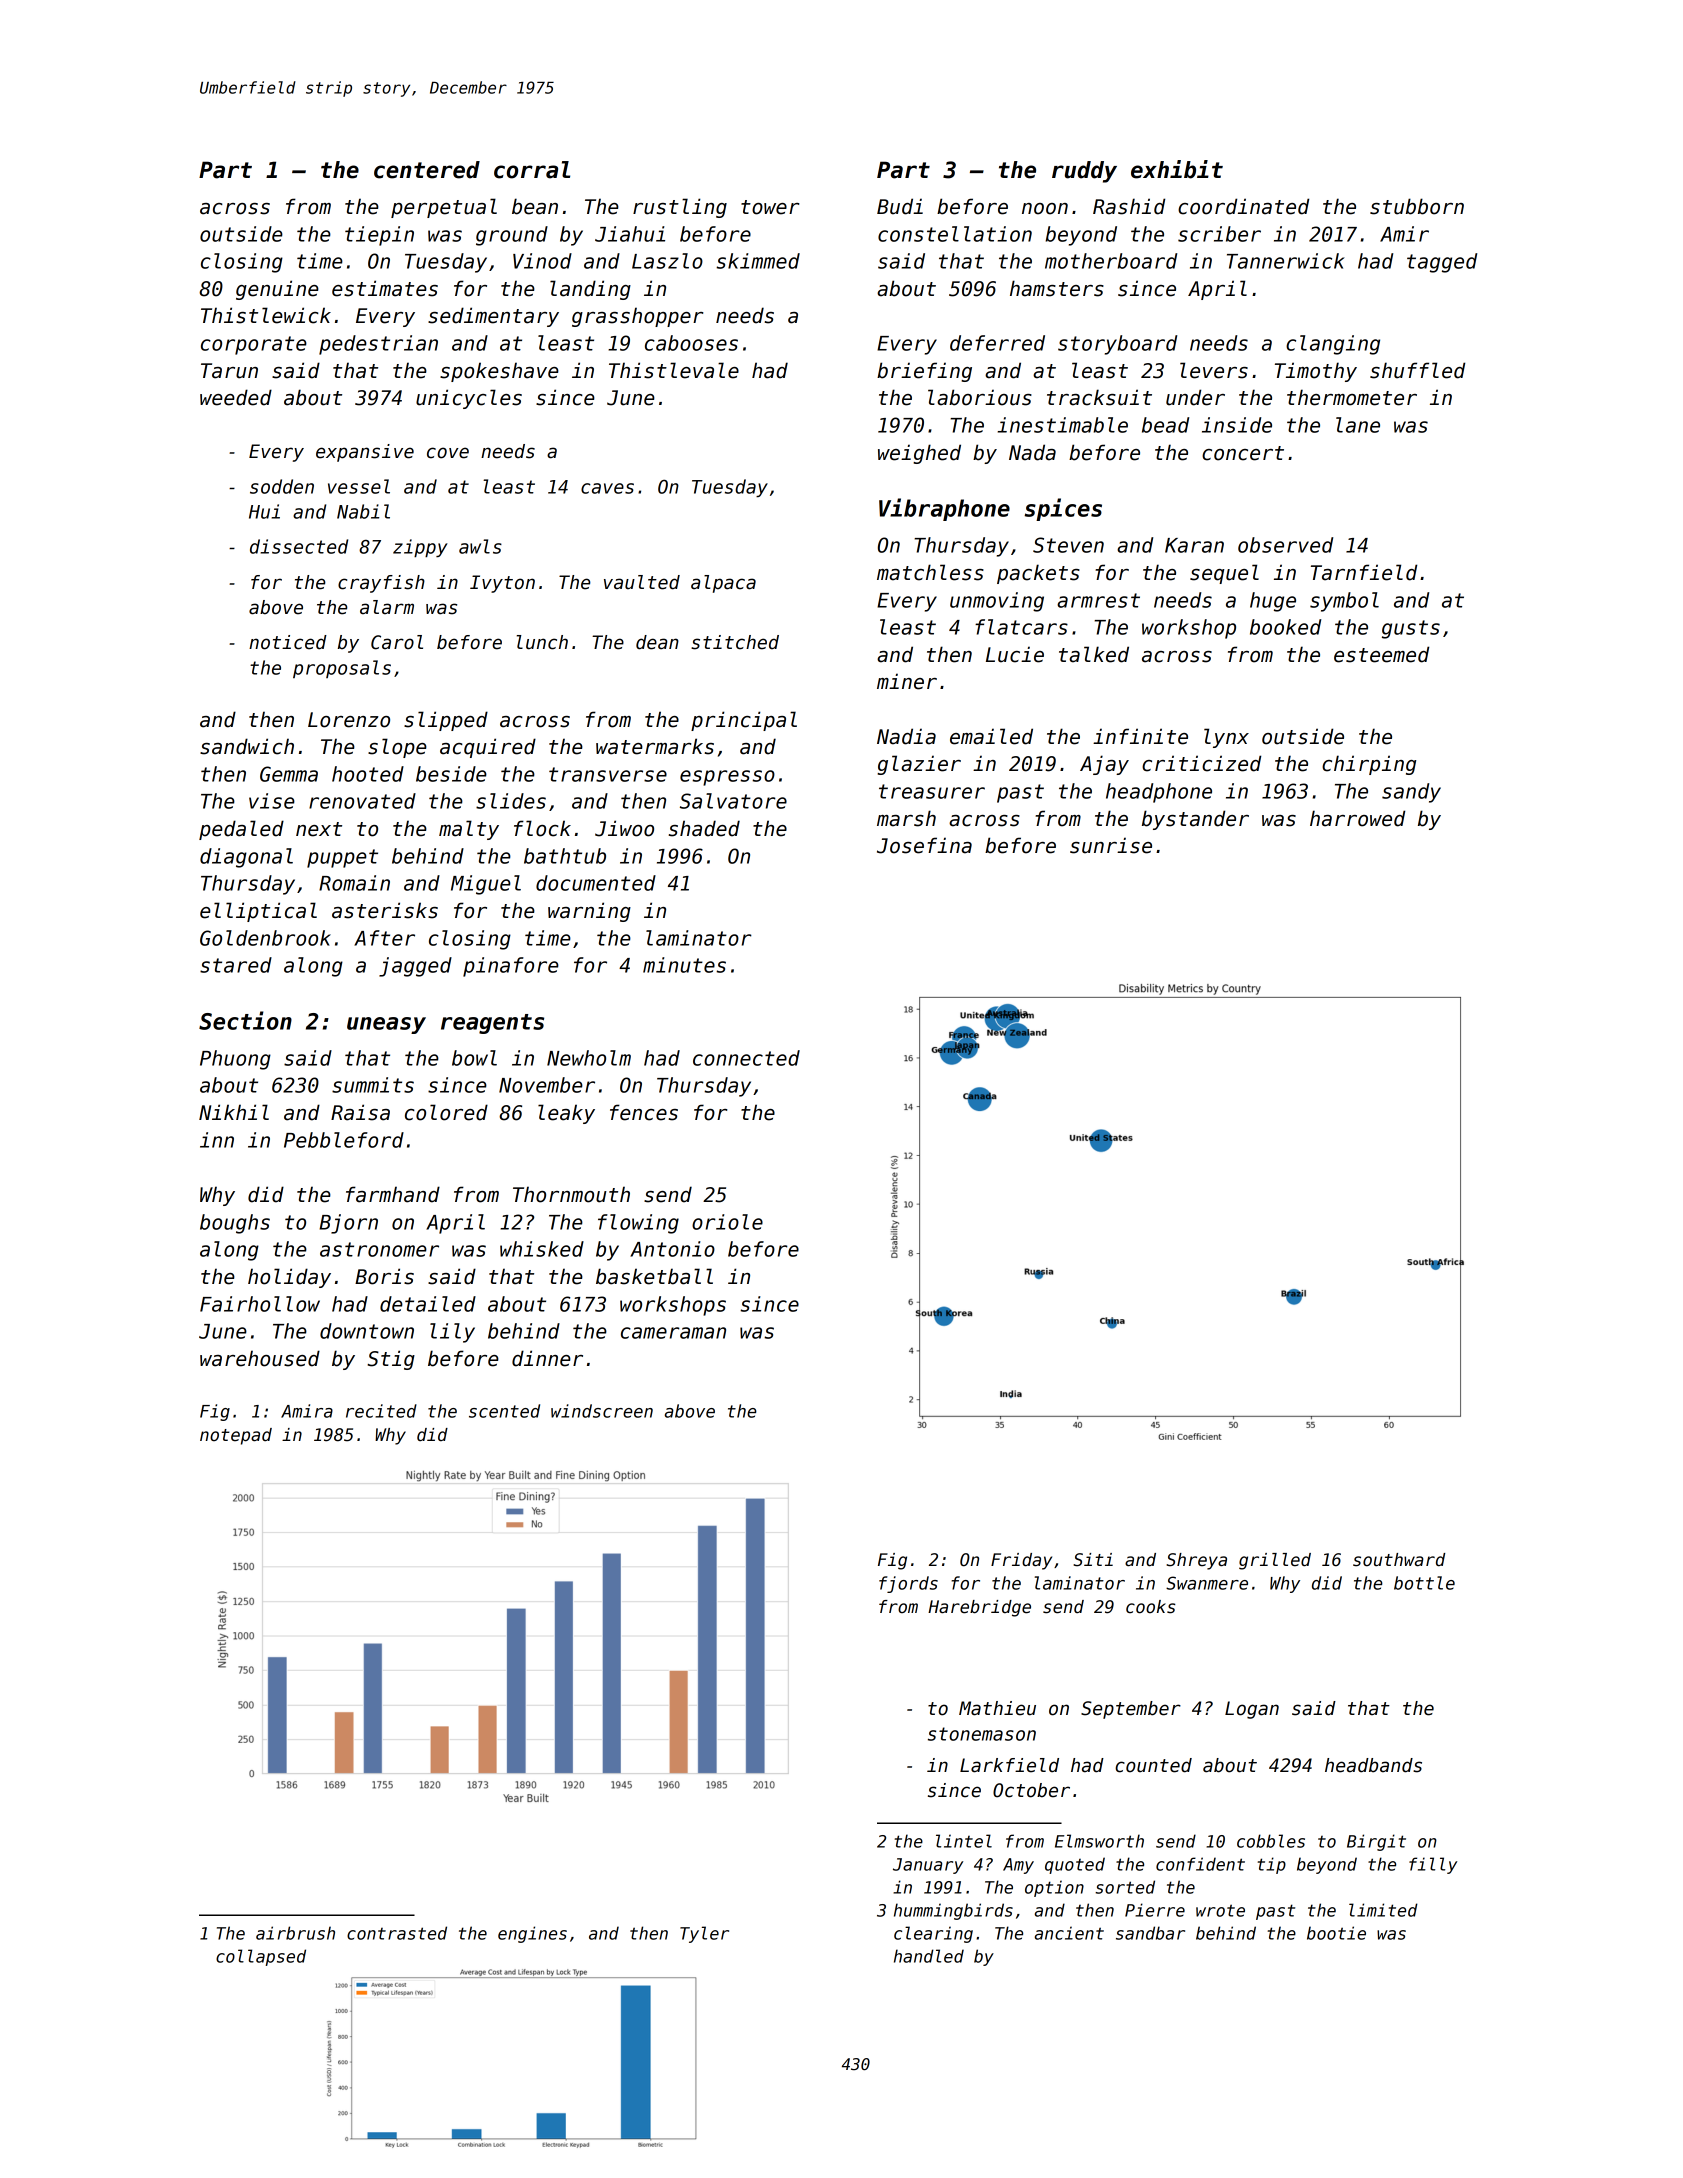  What do you see at coordinates (1424, 1583) in the page?
I see `bottle` at bounding box center [1424, 1583].
